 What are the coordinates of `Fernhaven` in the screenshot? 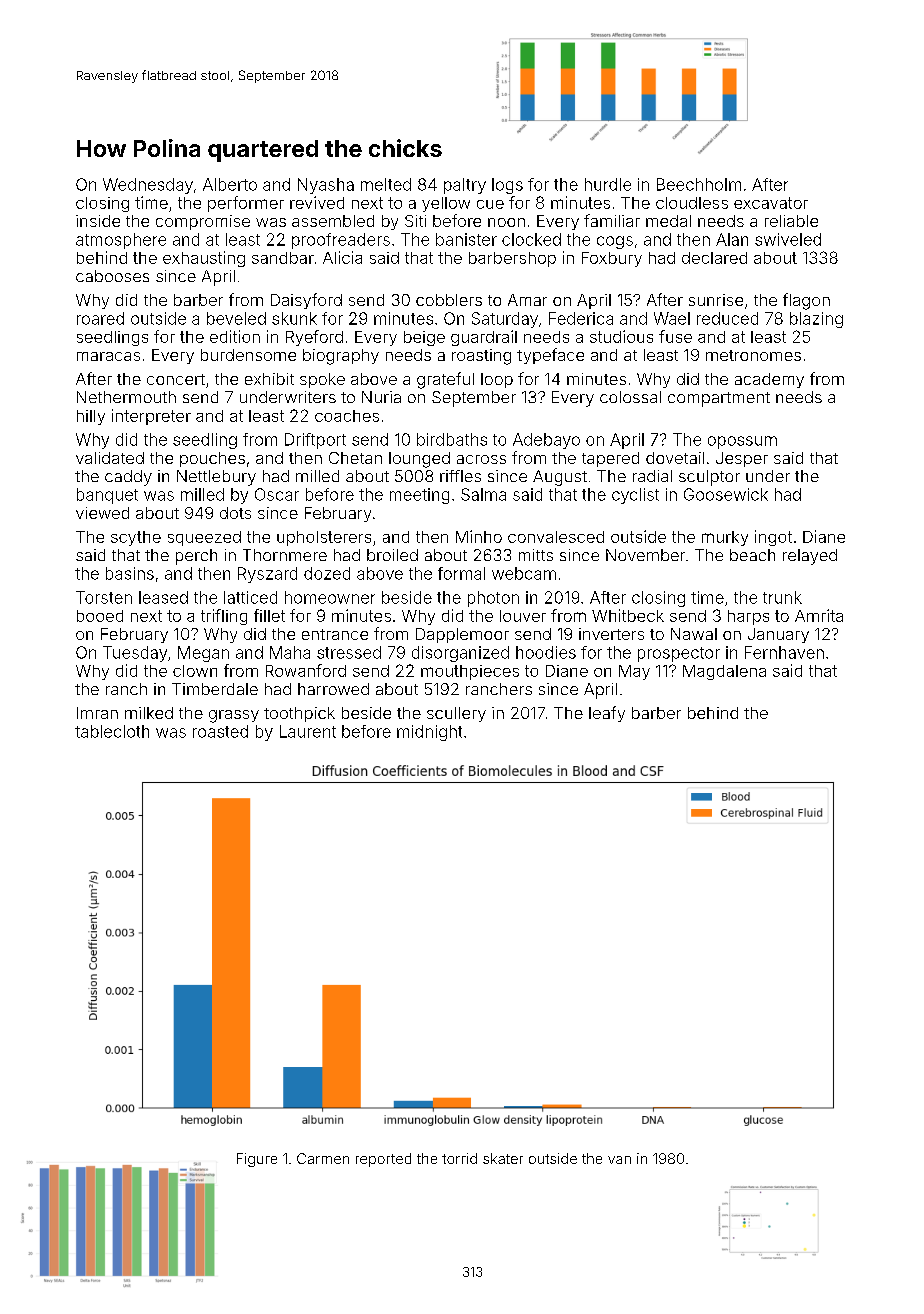 It's located at (784, 652).
